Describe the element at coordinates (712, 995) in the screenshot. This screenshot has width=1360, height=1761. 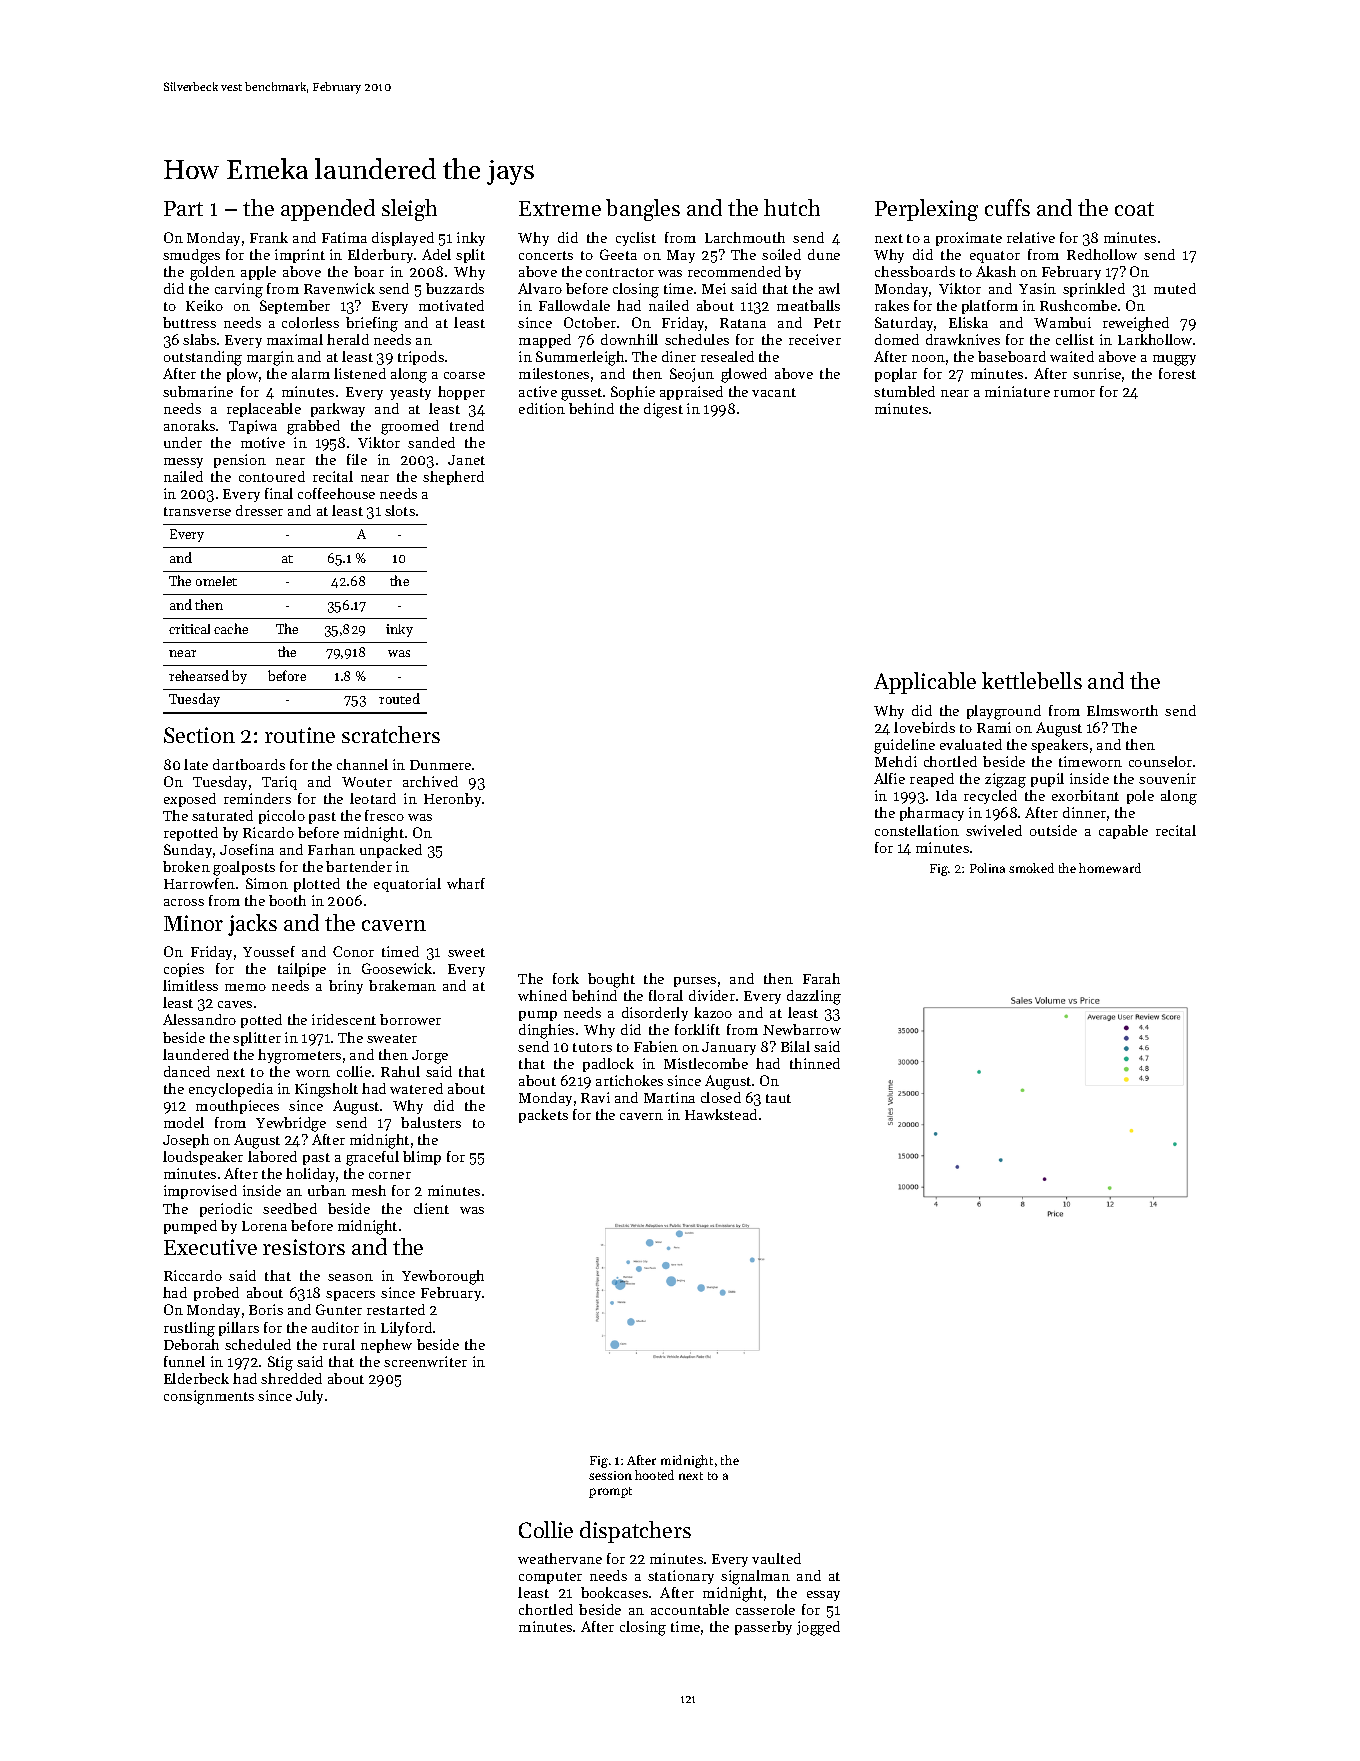
I see `divider` at that location.
